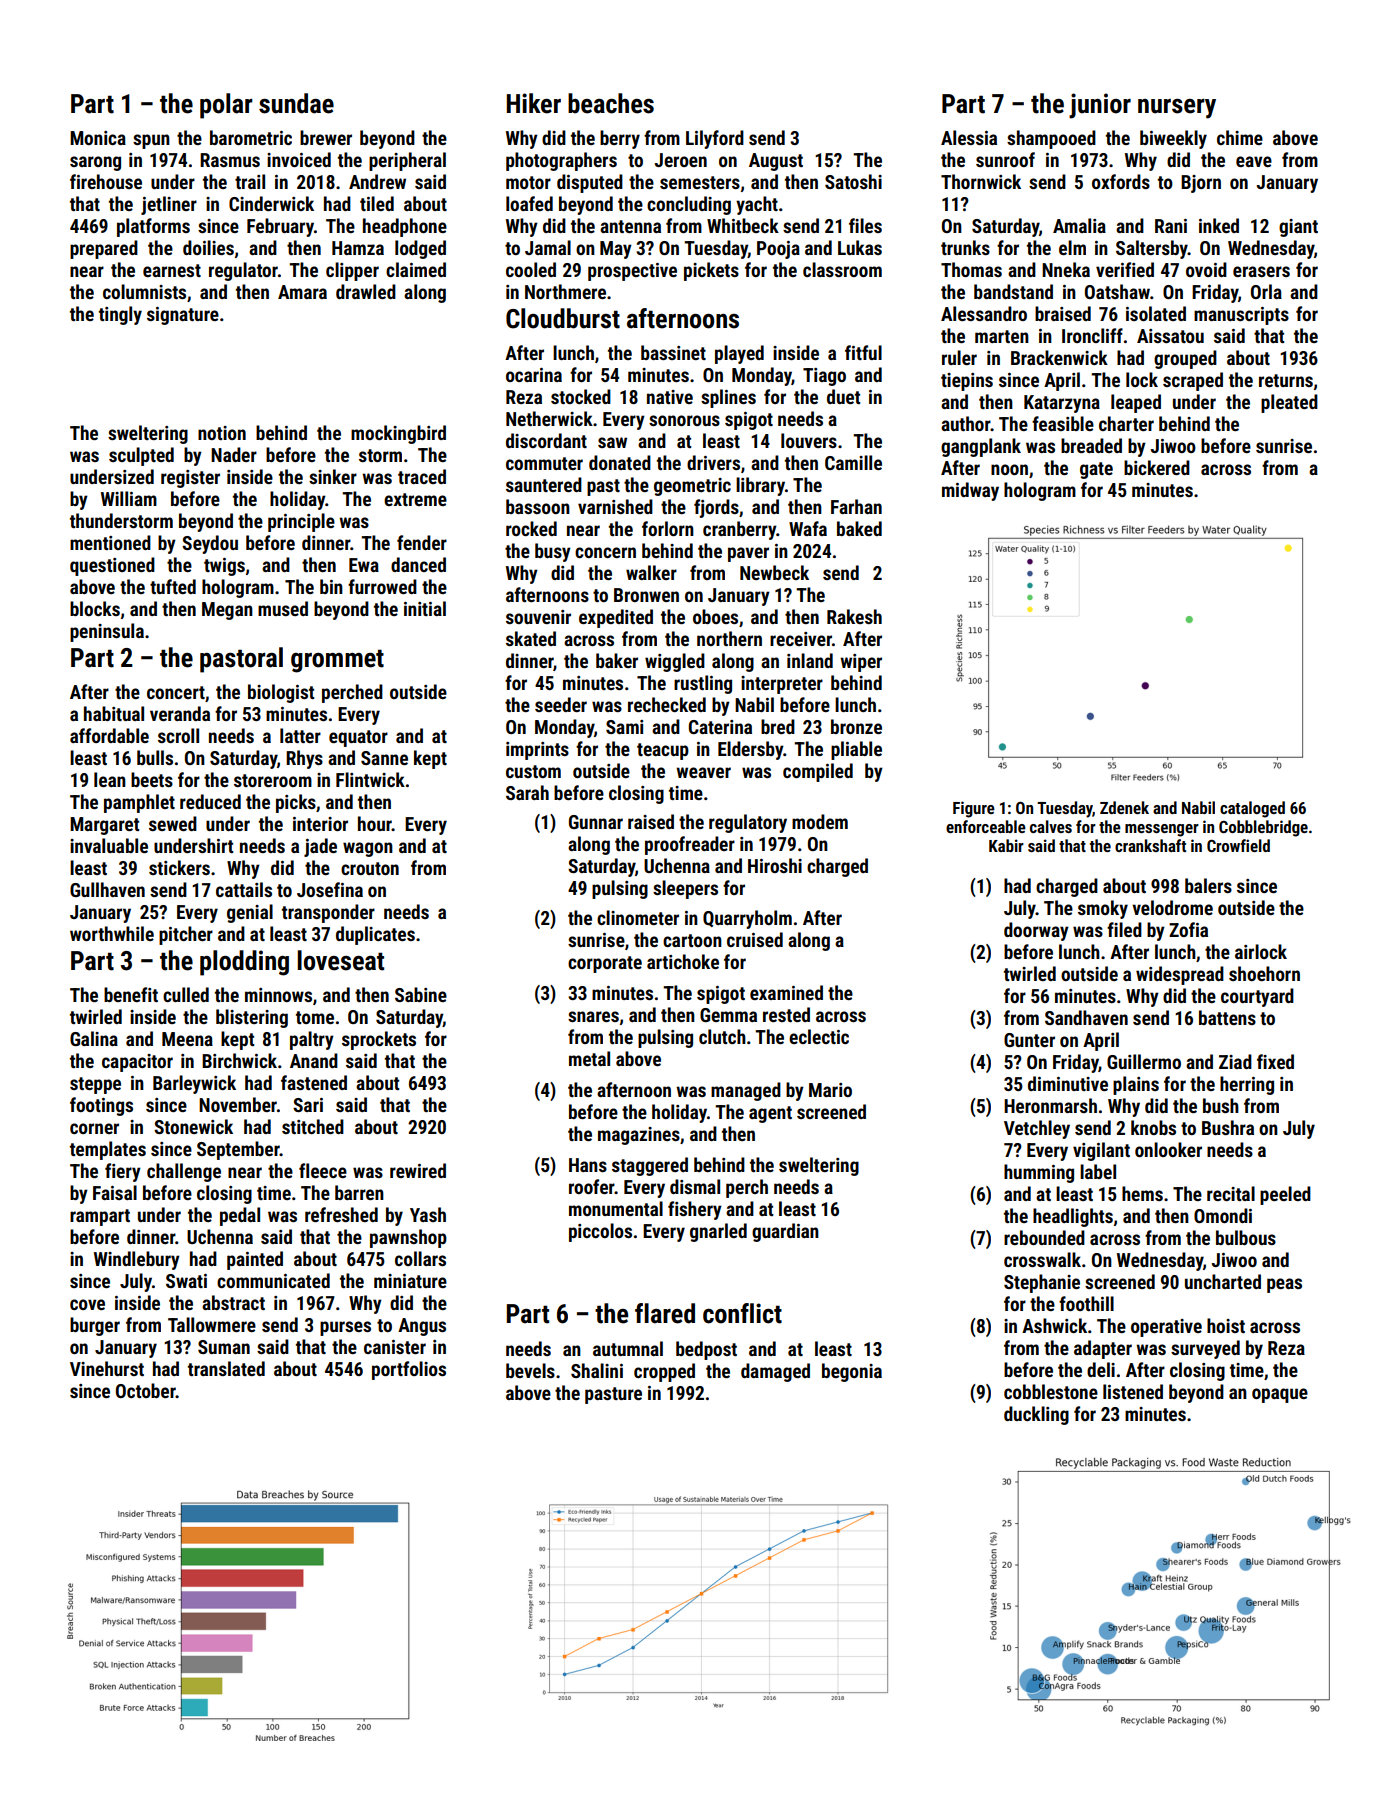  What do you see at coordinates (94, 1128) in the document?
I see `corner` at bounding box center [94, 1128].
